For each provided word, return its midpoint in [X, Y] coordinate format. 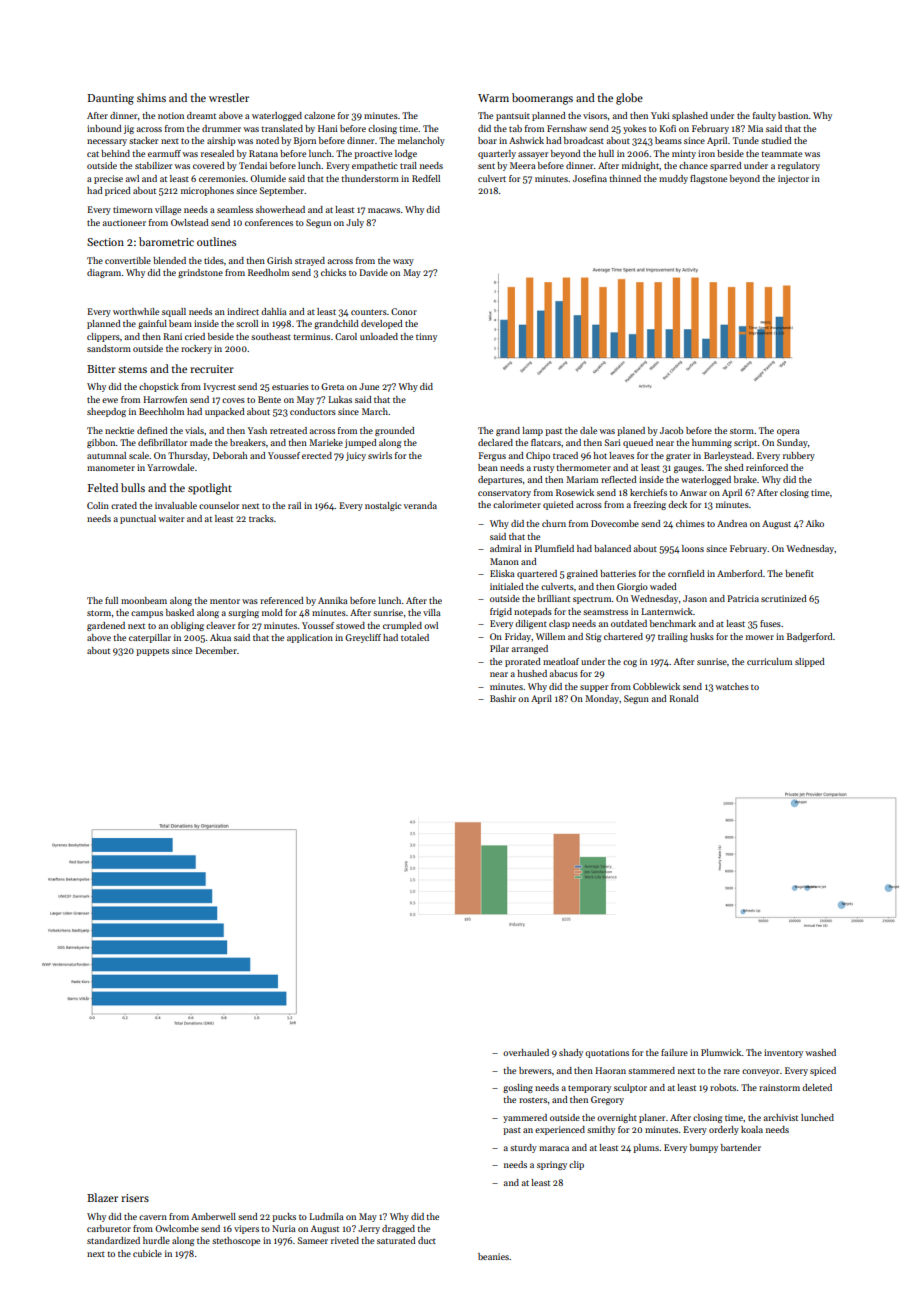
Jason [695, 598]
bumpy [704, 1148]
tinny [426, 337]
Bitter [101, 369]
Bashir [503, 698]
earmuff [164, 153]
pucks [284, 1217]
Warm [493, 98]
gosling [518, 1088]
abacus [564, 673]
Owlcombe [177, 1228]
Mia [755, 128]
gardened [106, 626]
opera [788, 432]
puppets [152, 652]
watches [732, 686]
